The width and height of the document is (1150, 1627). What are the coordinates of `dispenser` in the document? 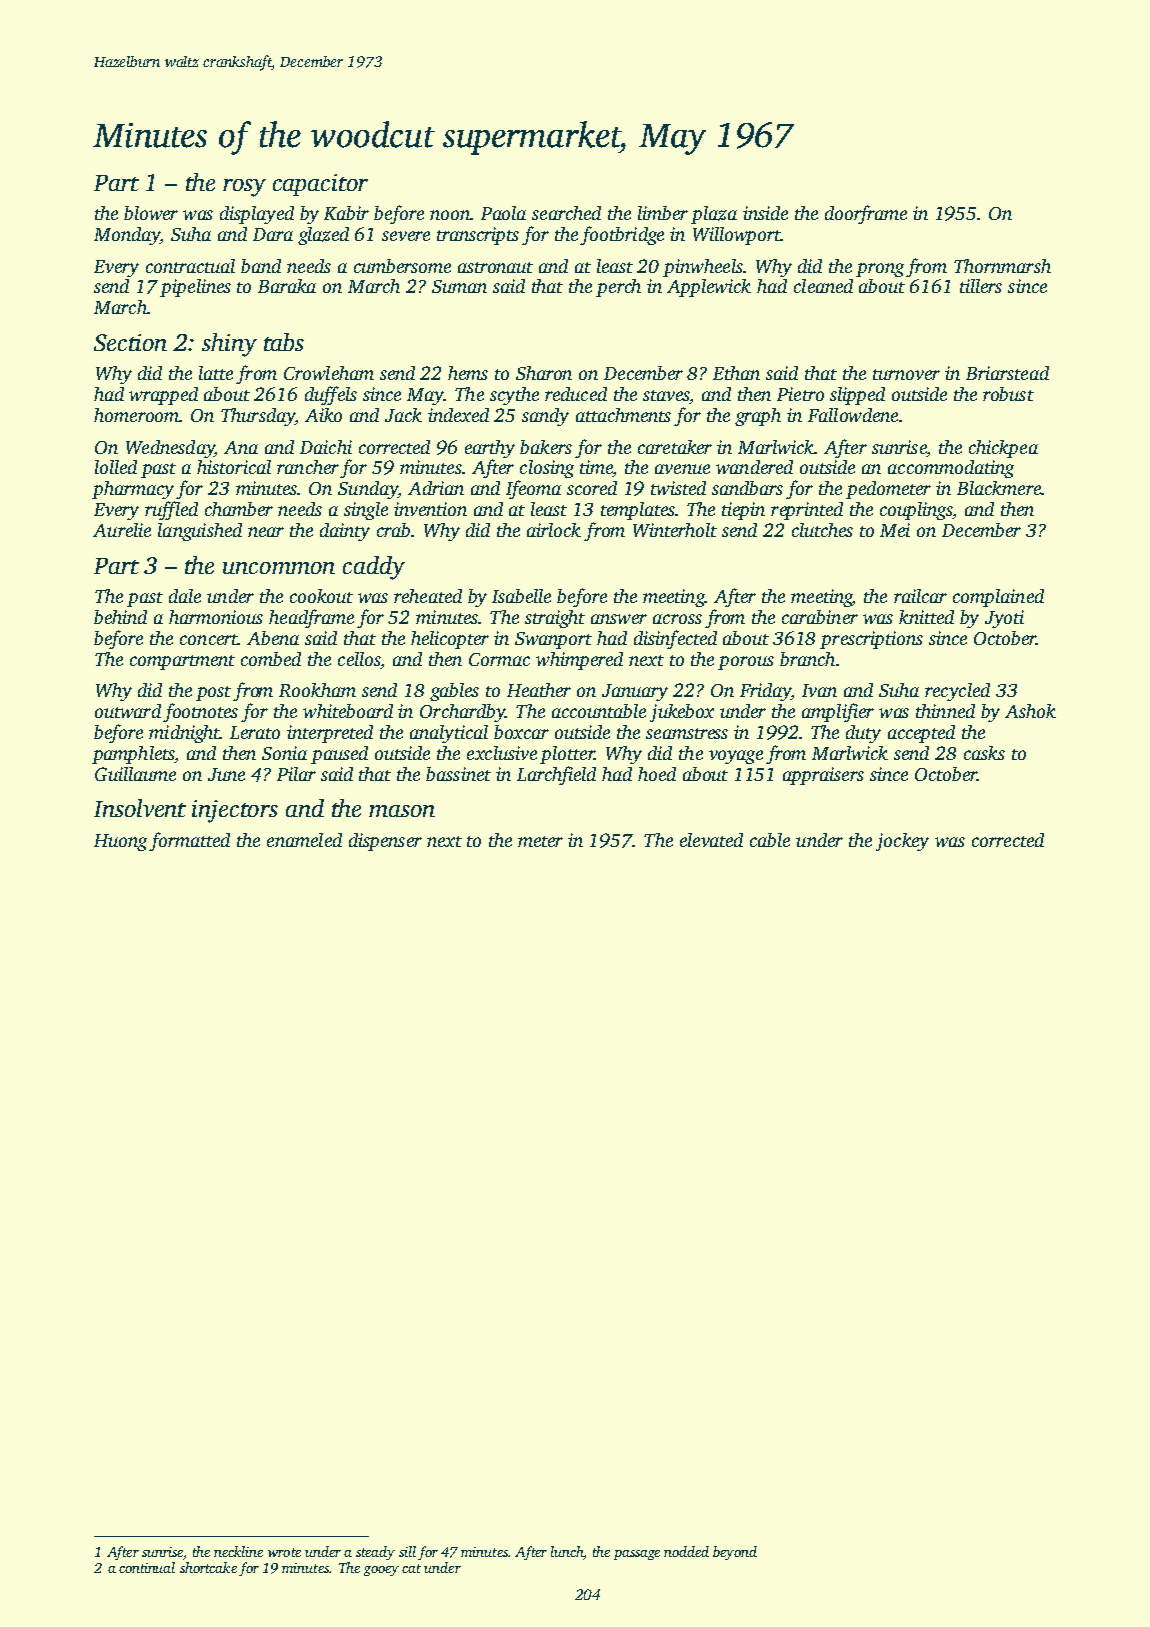 It's located at (385, 842).
